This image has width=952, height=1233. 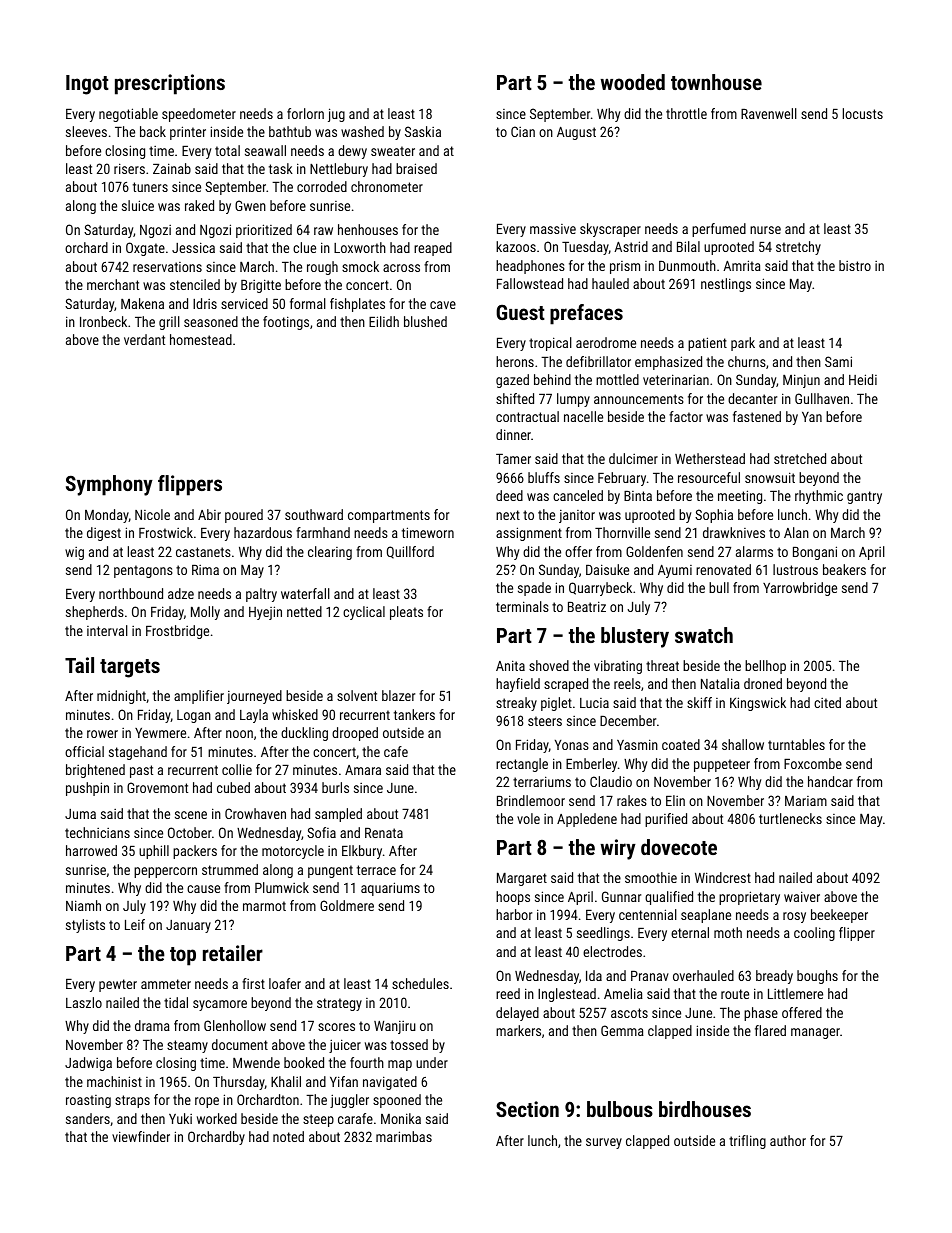 I want to click on noted, so click(x=288, y=1136).
